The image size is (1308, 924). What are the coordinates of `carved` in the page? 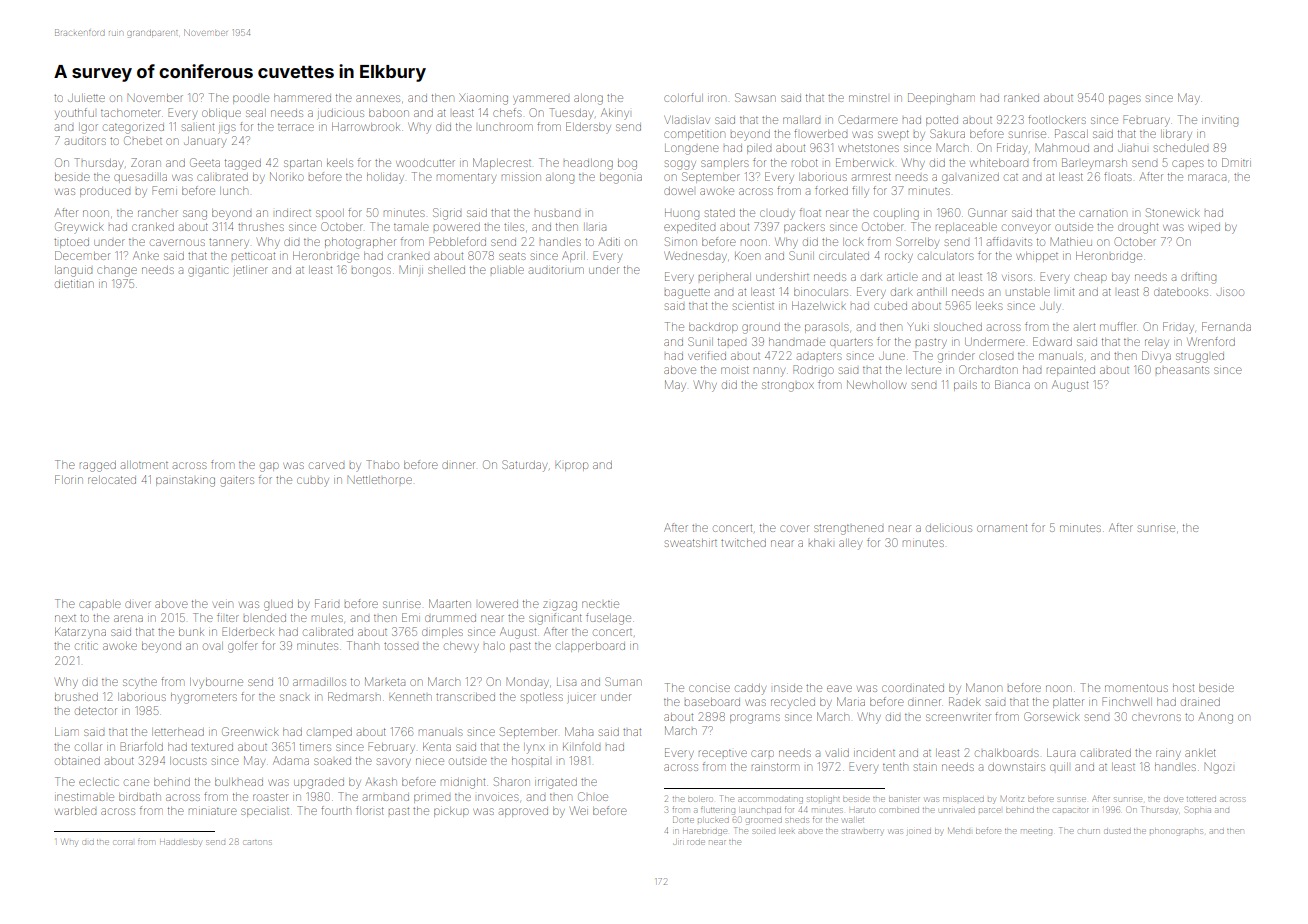 It's located at (326, 465).
